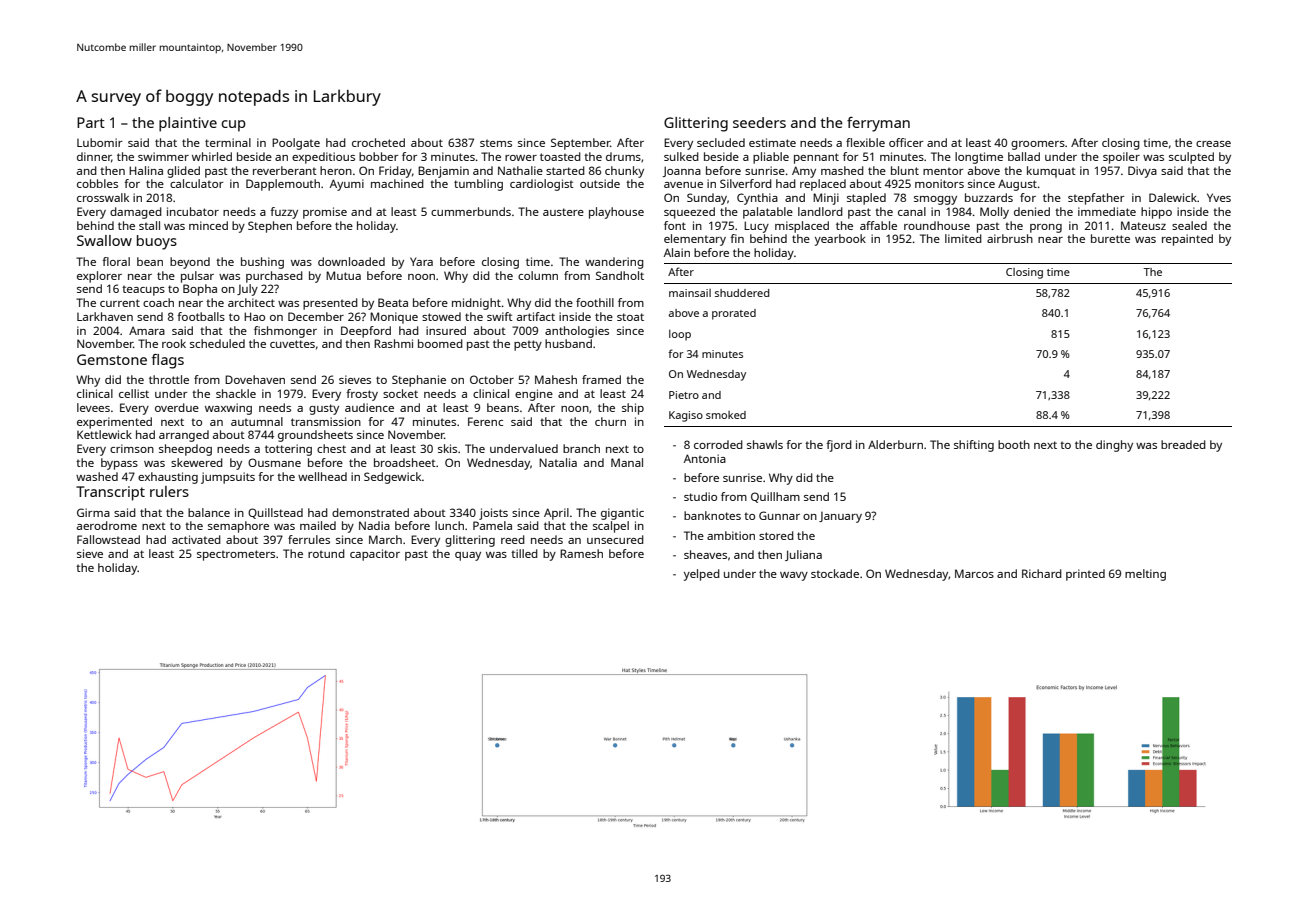 Image resolution: width=1308 pixels, height=924 pixels. What do you see at coordinates (1173, 197) in the screenshot?
I see `Dalewick` at bounding box center [1173, 197].
